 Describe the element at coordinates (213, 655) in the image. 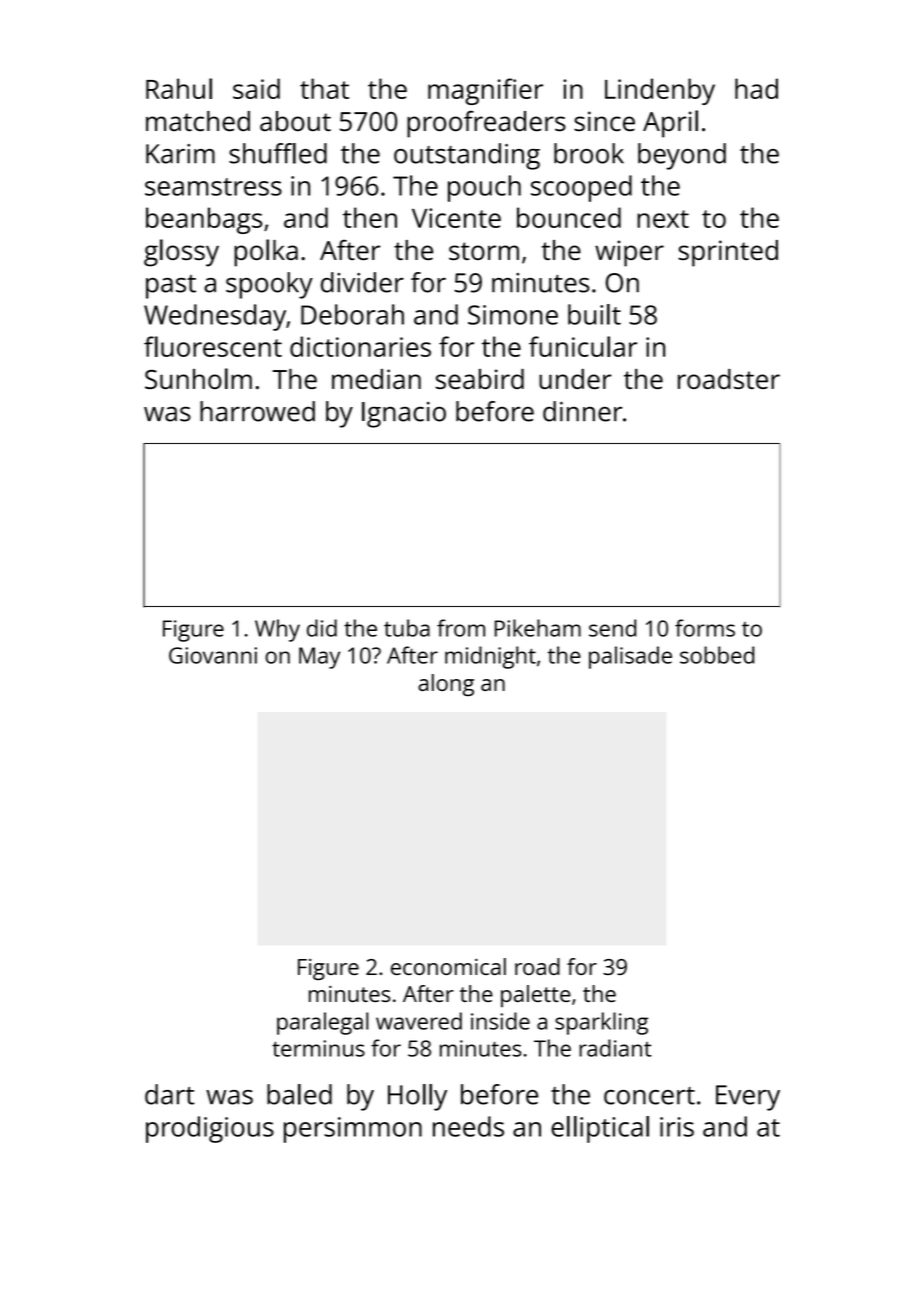

I see `Giovanni` at that location.
